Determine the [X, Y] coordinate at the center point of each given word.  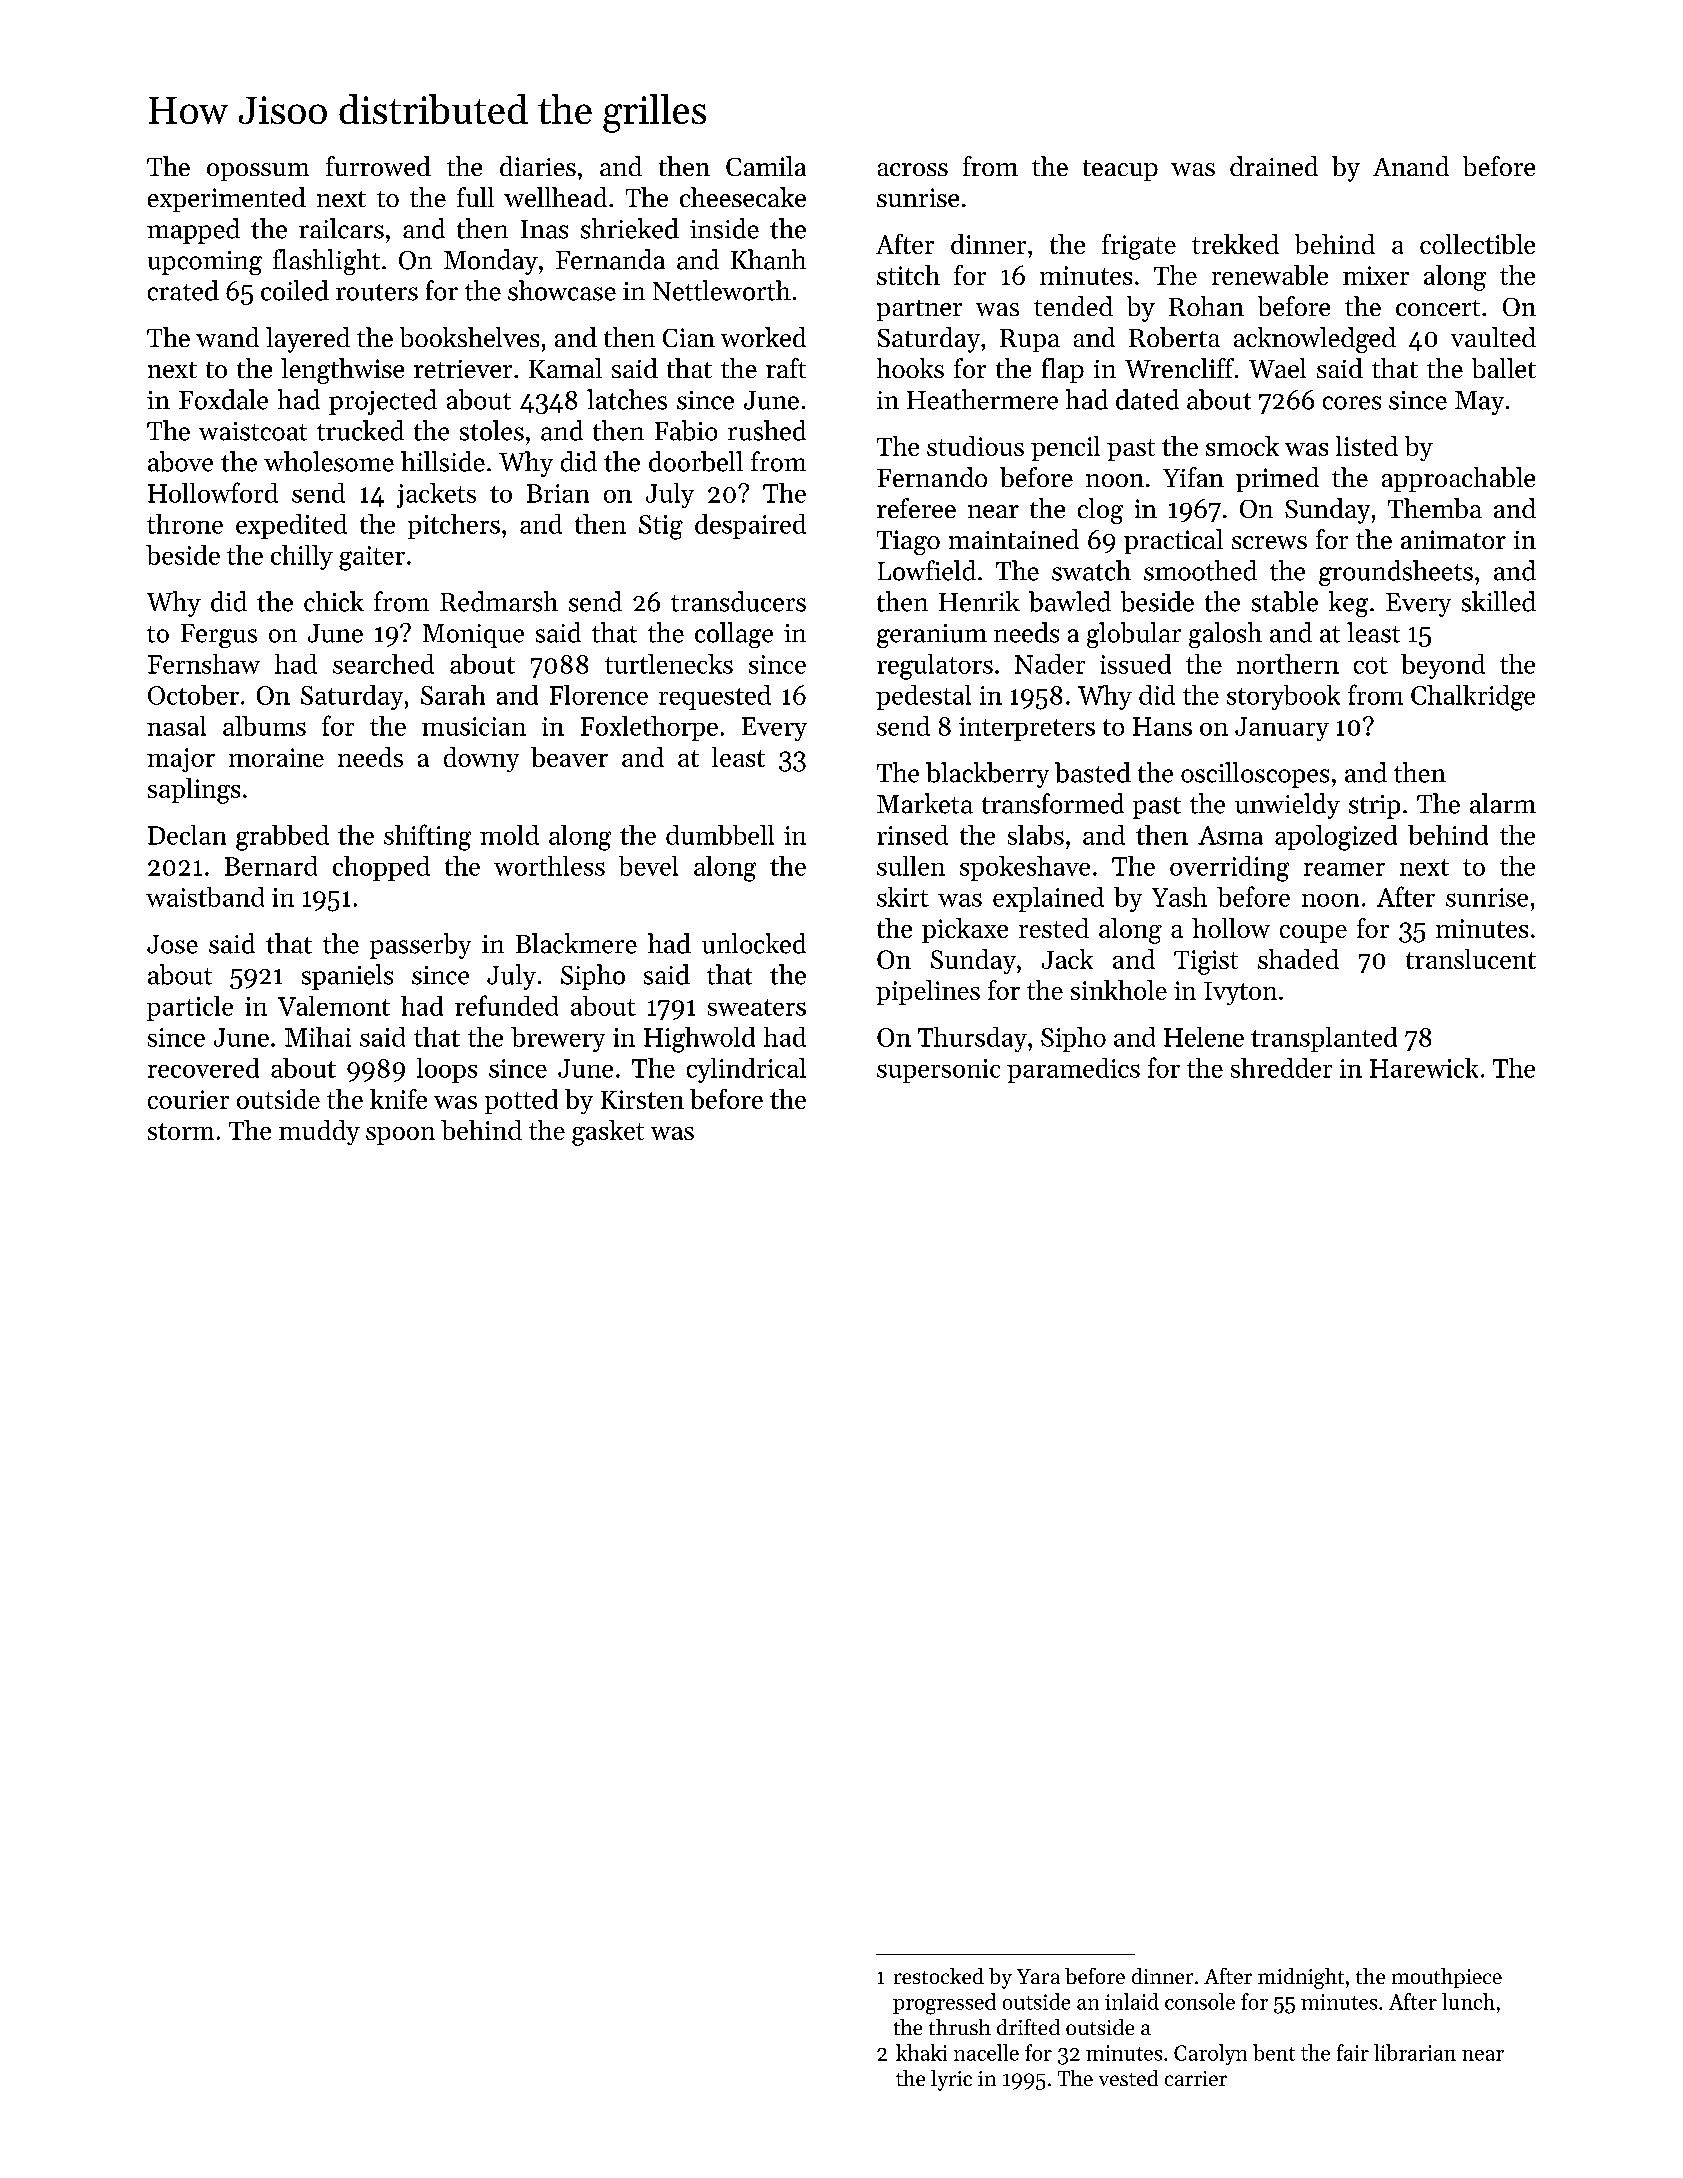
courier [188, 1099]
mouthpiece [1447, 1978]
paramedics [1073, 1070]
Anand [1411, 166]
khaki [921, 2052]
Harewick [1424, 1068]
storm [181, 1131]
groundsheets [1396, 573]
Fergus [219, 636]
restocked [939, 1976]
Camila [766, 166]
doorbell [696, 461]
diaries [538, 166]
